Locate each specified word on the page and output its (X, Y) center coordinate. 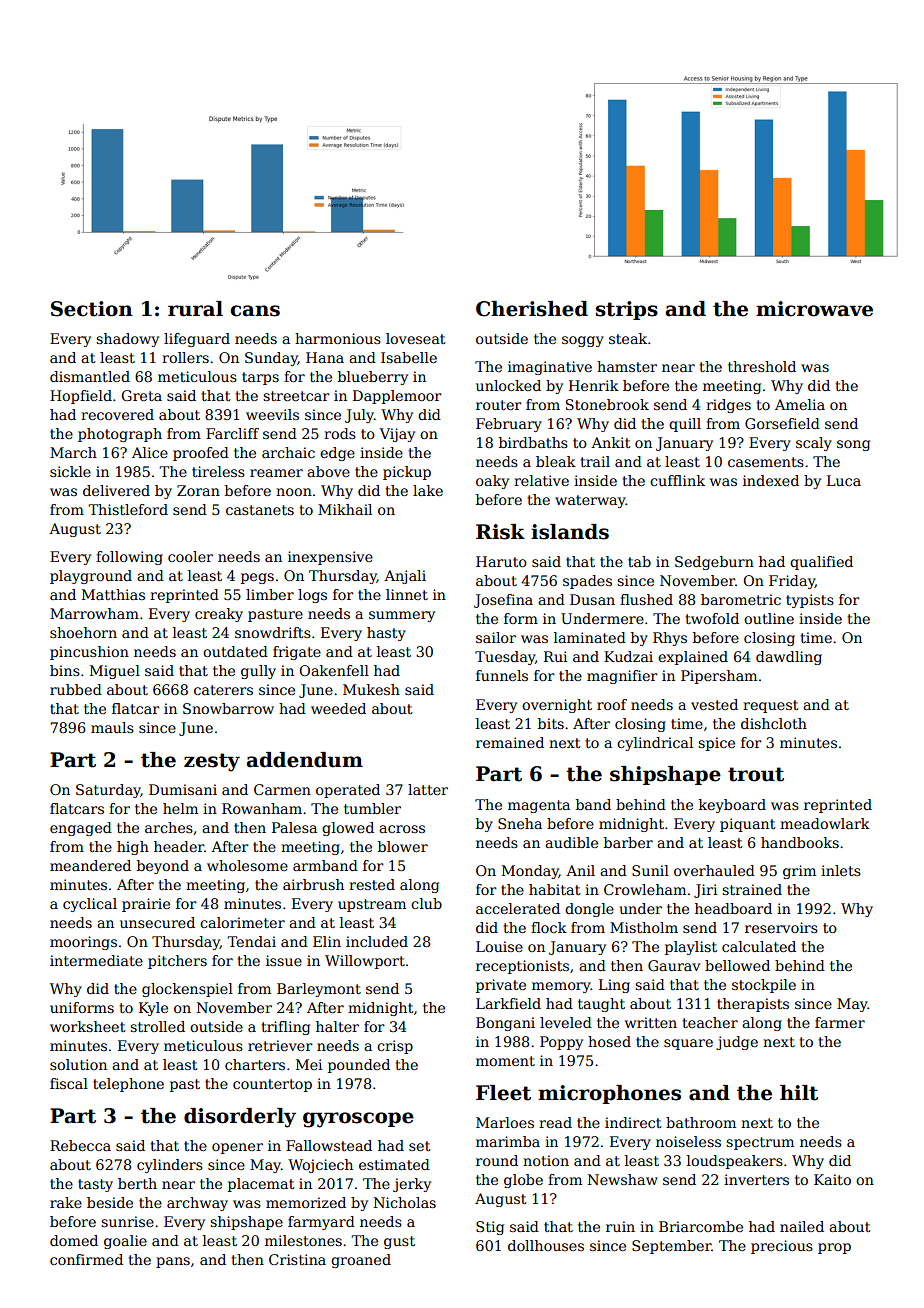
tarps (260, 378)
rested (372, 884)
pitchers (177, 962)
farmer (840, 1022)
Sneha (520, 823)
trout (756, 774)
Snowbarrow (228, 708)
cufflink (677, 480)
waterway (590, 501)
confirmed (86, 1259)
